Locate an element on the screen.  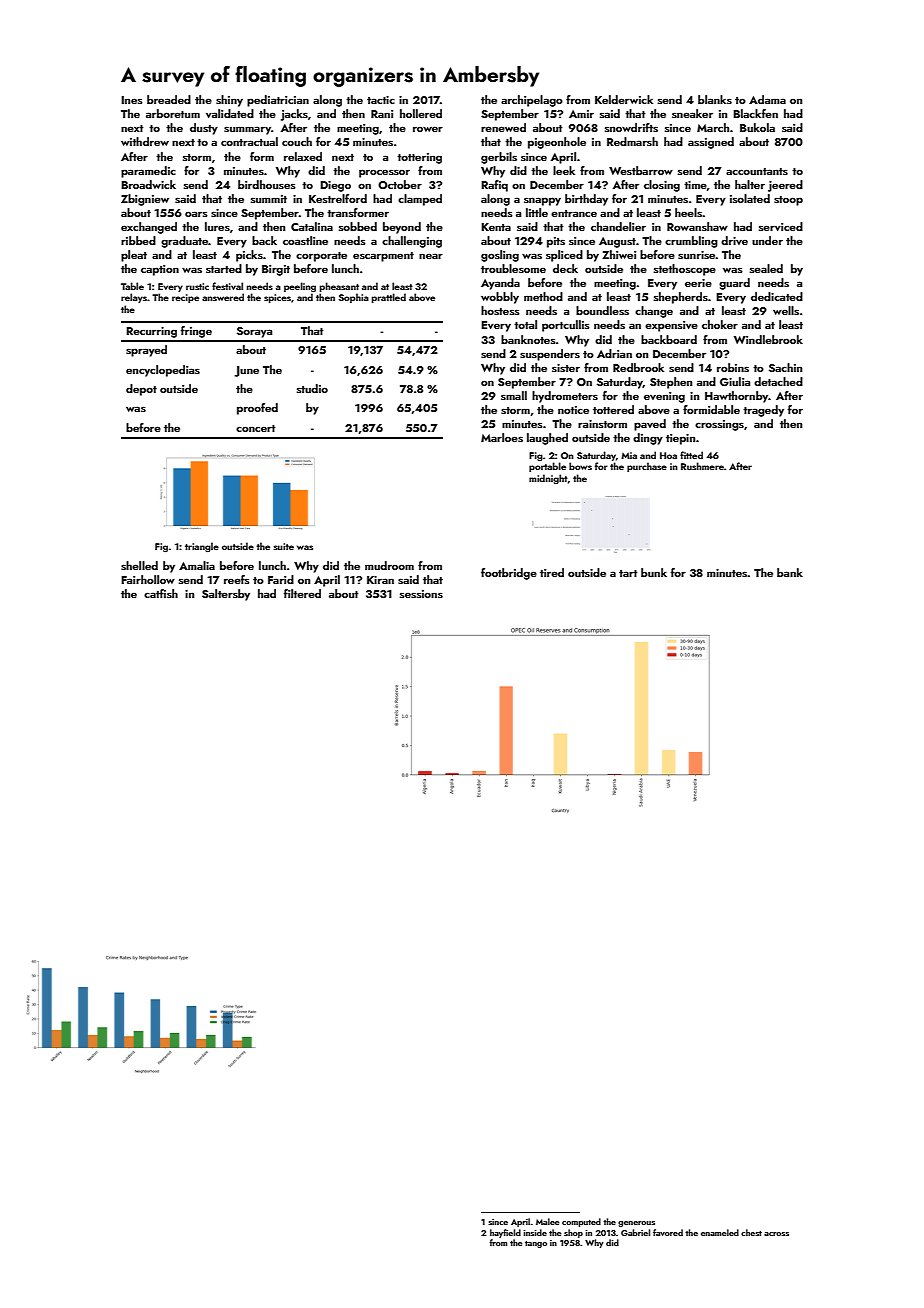
laughed is located at coordinates (547, 439).
